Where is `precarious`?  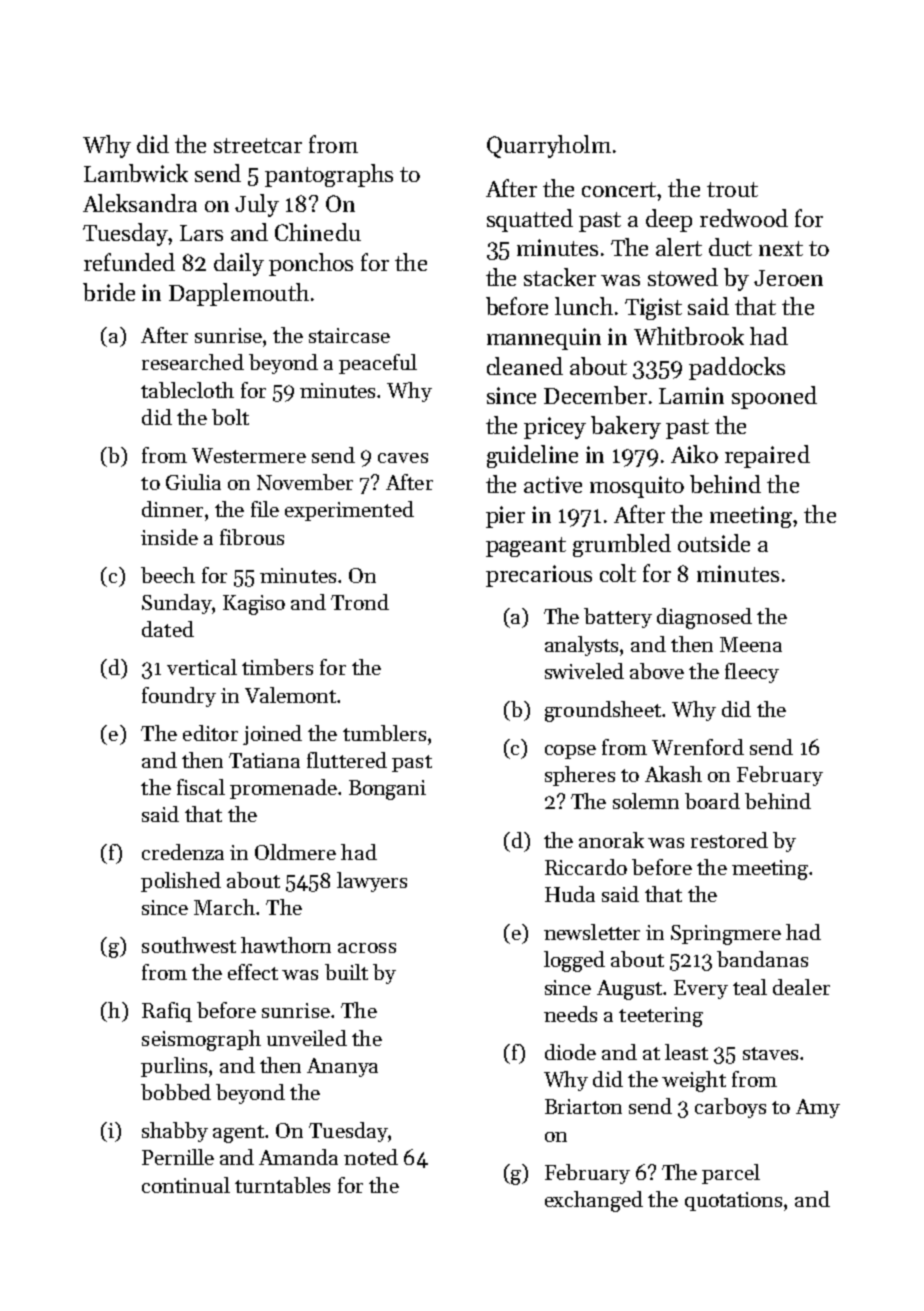 precarious is located at coordinates (539, 576).
